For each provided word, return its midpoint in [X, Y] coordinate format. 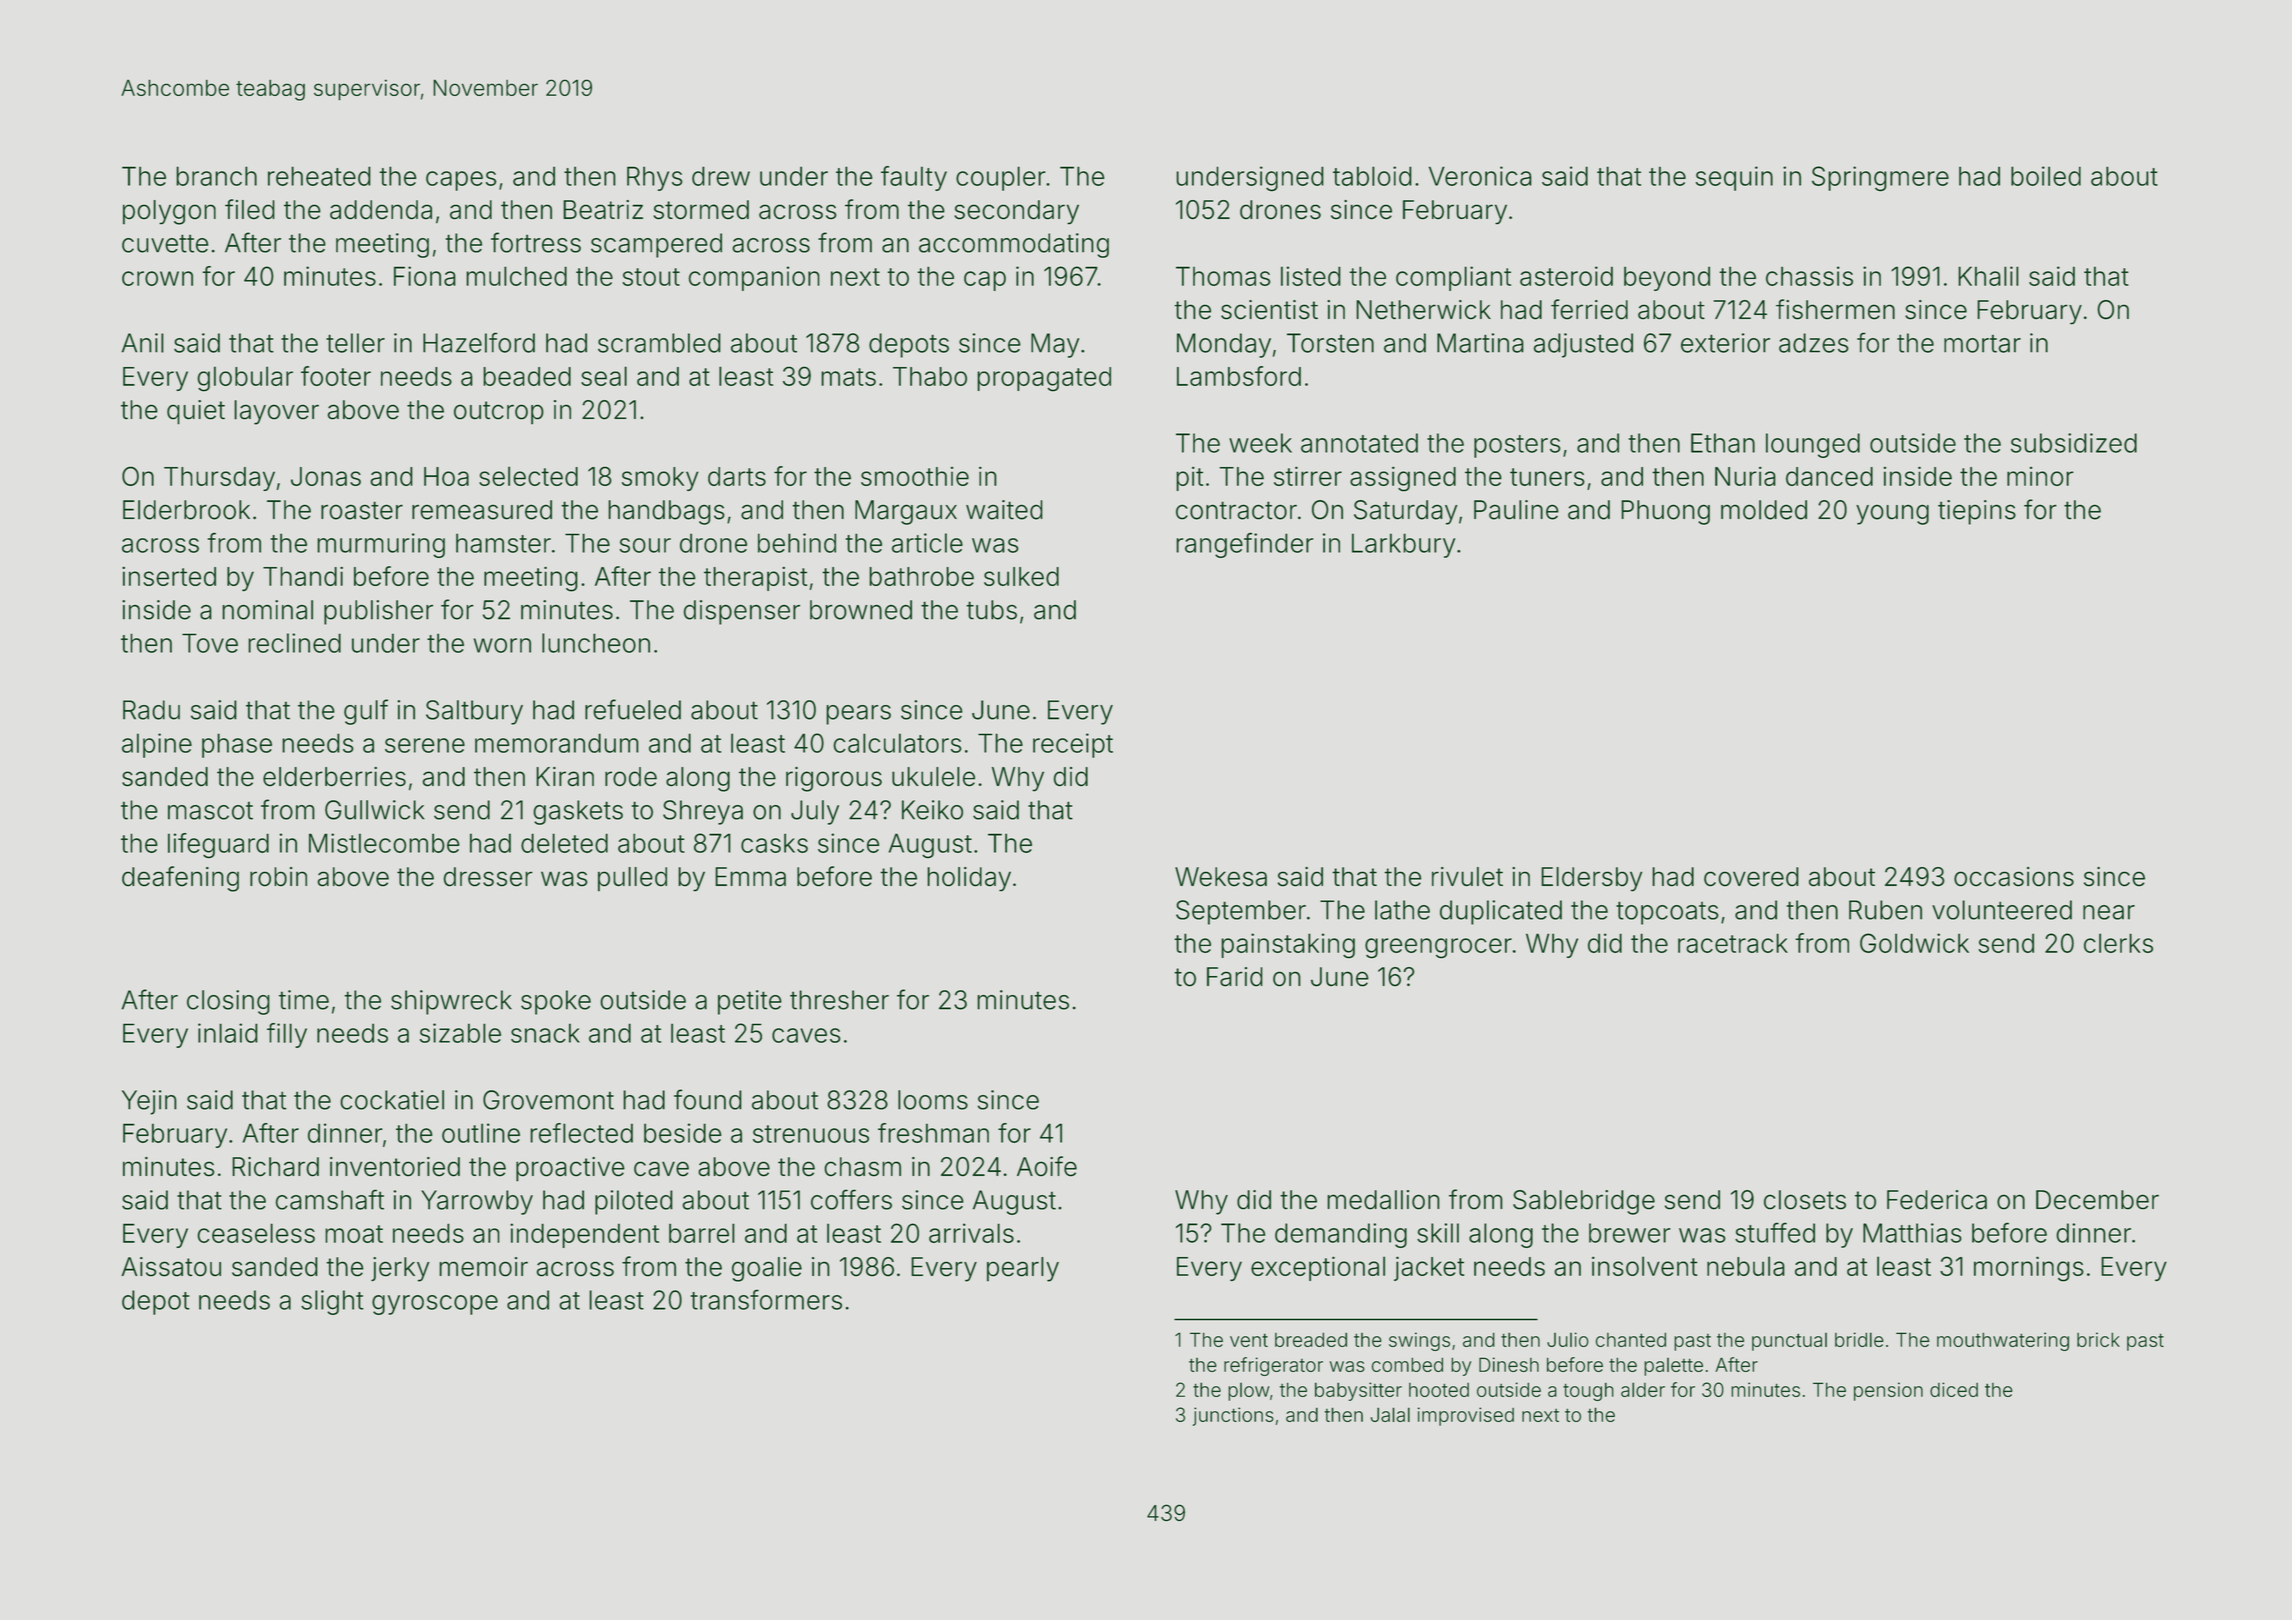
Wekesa [1221, 877]
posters [1517, 446]
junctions [1233, 1416]
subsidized [2074, 443]
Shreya [703, 812]
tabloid [1372, 176]
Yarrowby [477, 1202]
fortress [536, 242]
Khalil [1988, 276]
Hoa [446, 476]
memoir [483, 1267]
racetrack [1733, 943]
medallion [1383, 1200]
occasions [2014, 877]
